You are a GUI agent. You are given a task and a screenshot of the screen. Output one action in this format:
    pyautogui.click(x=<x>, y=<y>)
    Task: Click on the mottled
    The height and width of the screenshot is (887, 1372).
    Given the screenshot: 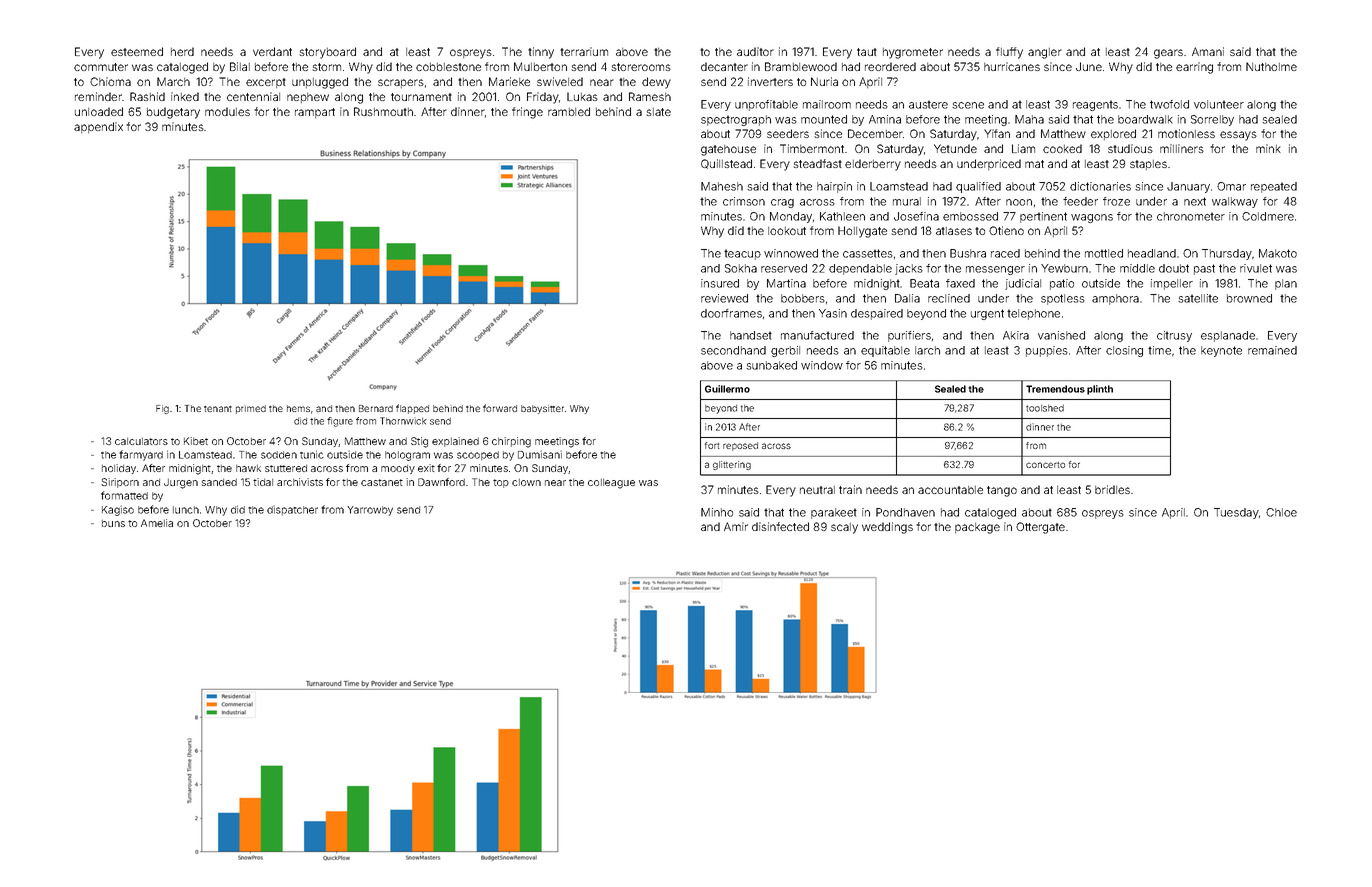 What is the action you would take?
    pyautogui.click(x=1104, y=253)
